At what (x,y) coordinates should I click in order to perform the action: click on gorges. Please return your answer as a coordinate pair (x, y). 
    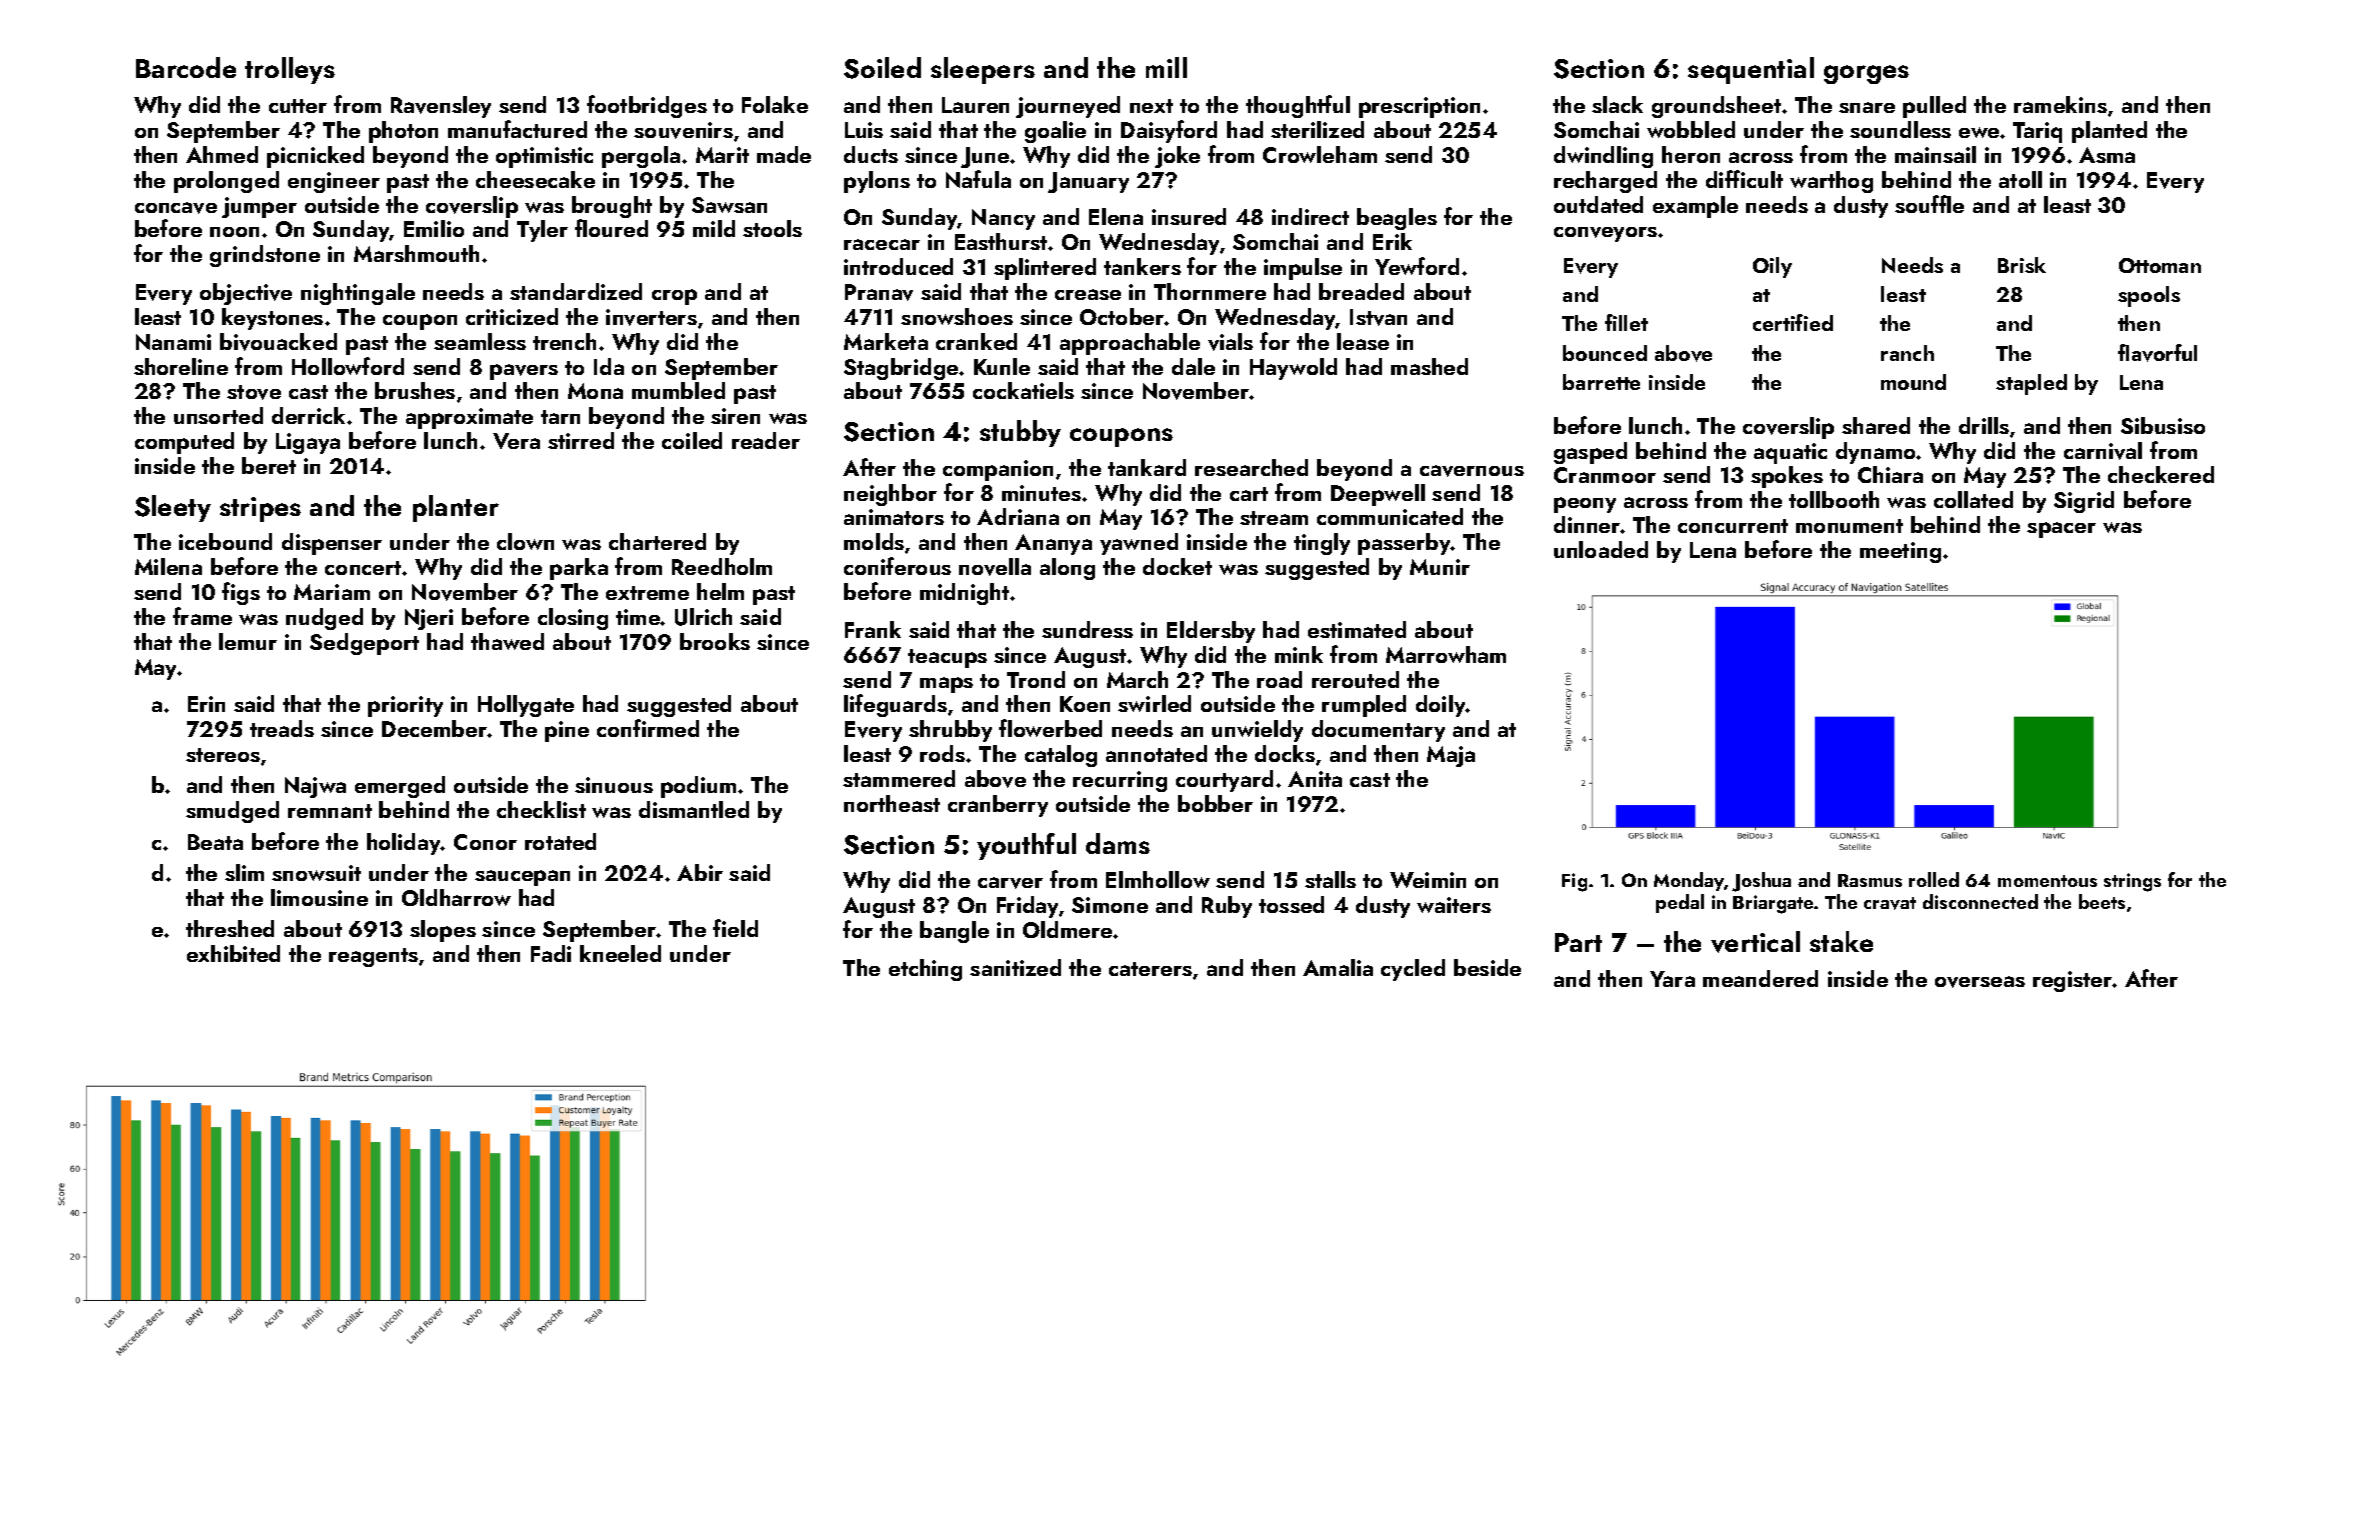
    Looking at the image, I should click on (1866, 74).
